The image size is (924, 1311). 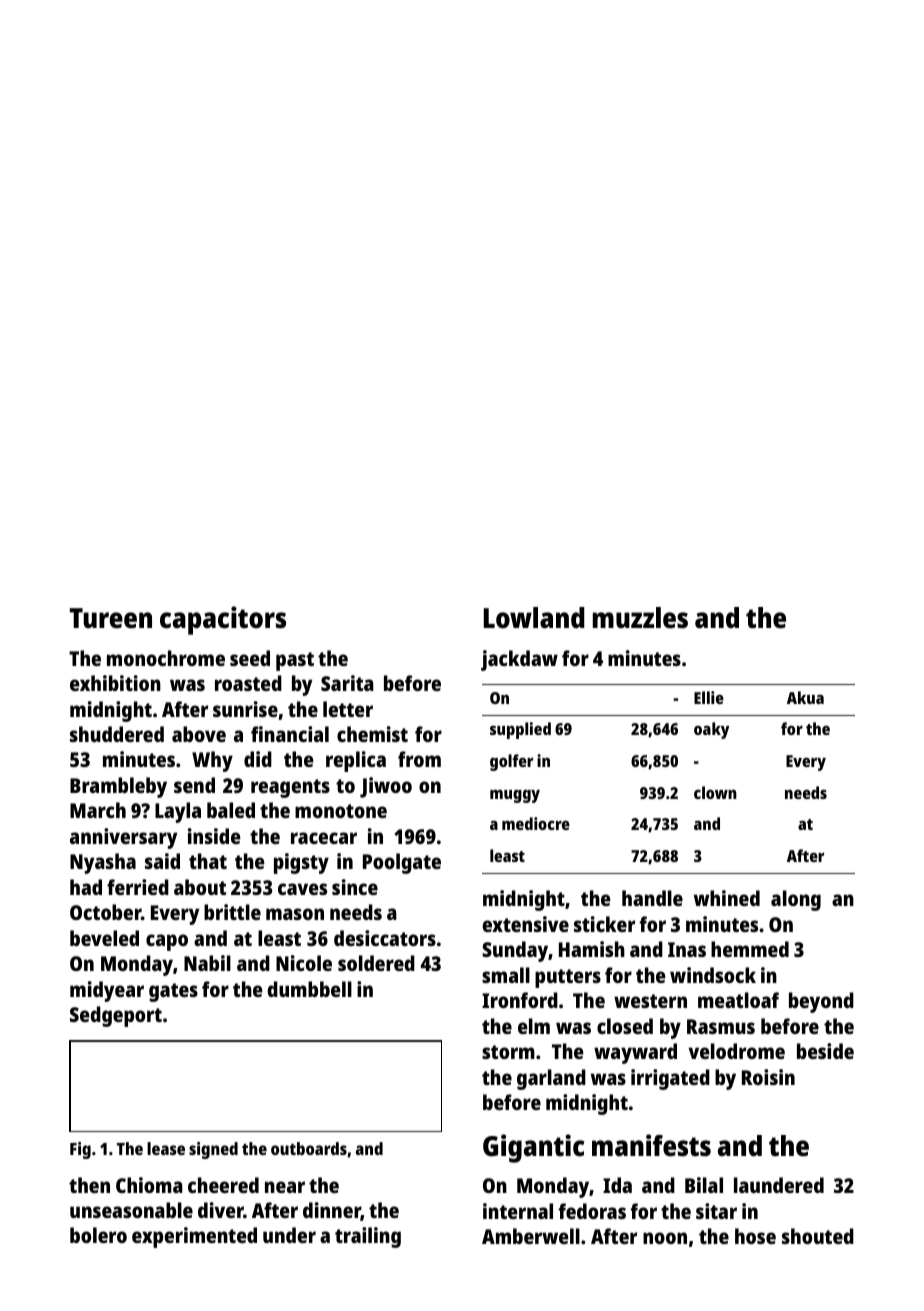 I want to click on muzzles, so click(x=640, y=618).
